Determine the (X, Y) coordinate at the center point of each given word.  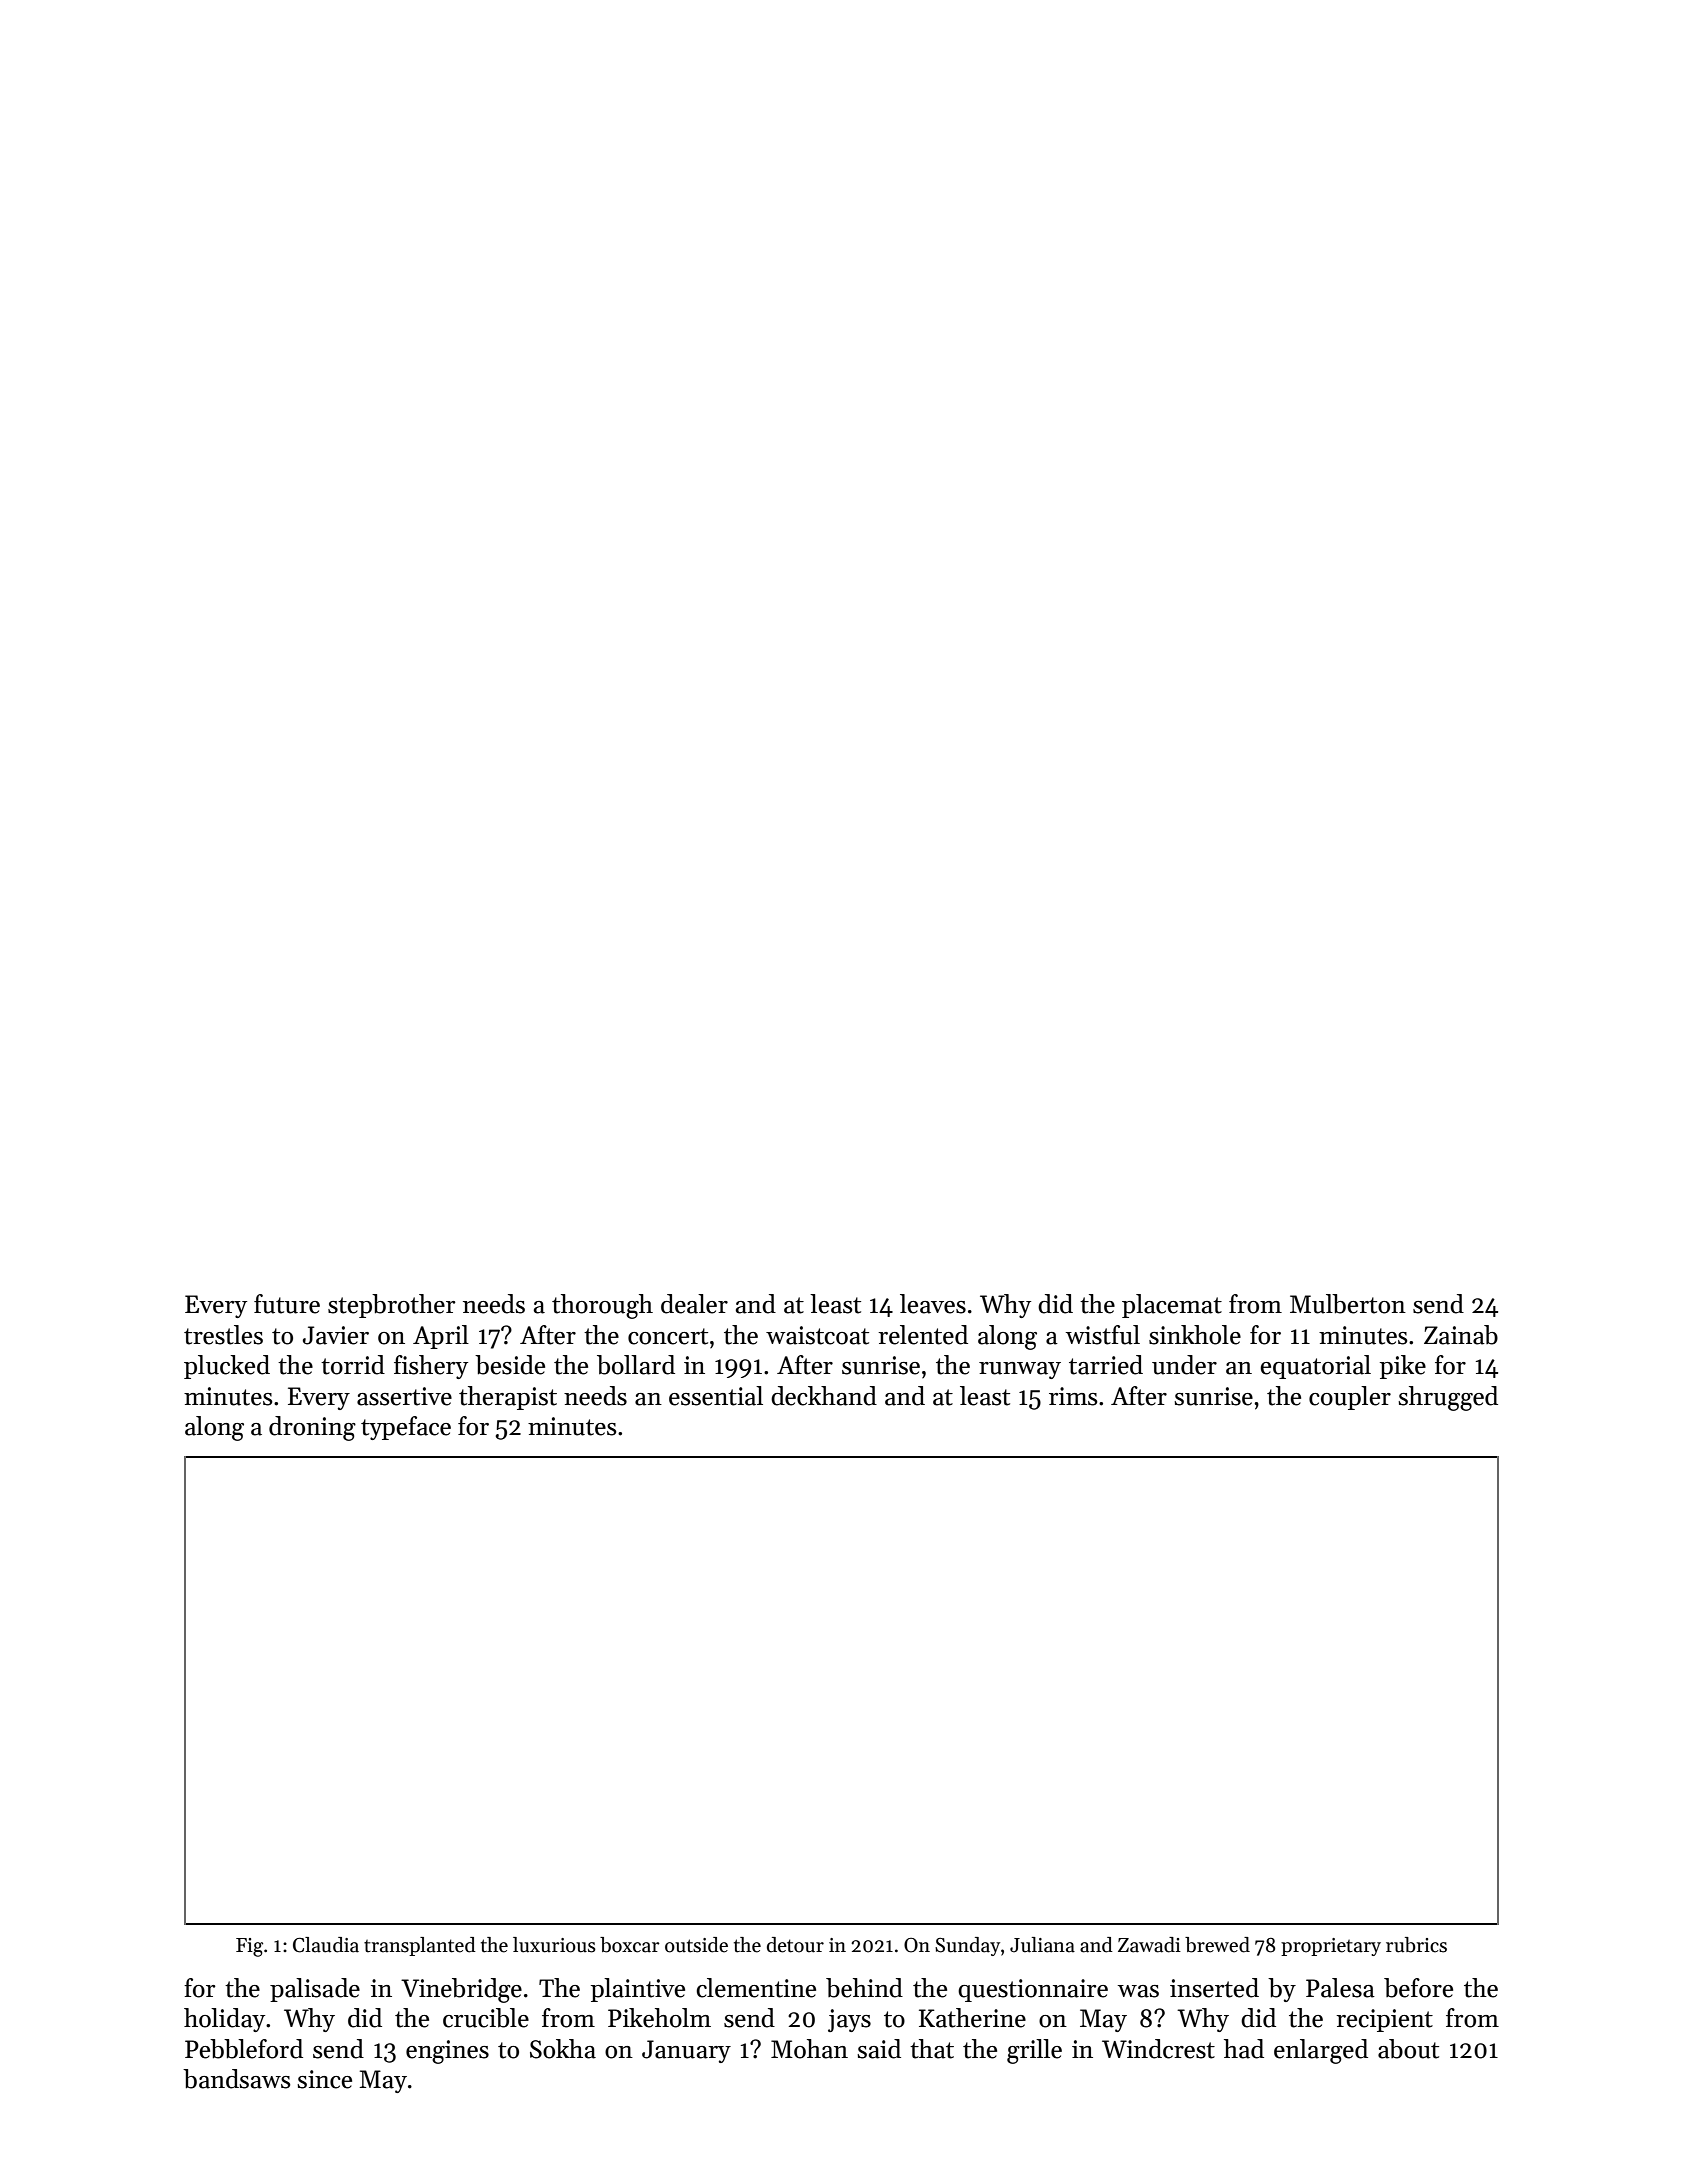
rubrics (1416, 1945)
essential (716, 1396)
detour (795, 1945)
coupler (1350, 1398)
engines (447, 2052)
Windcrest (1158, 2049)
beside (510, 1365)
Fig (249, 1947)
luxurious (554, 1945)
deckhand (824, 1396)
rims (1073, 1396)
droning (312, 1428)
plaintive (638, 1990)
